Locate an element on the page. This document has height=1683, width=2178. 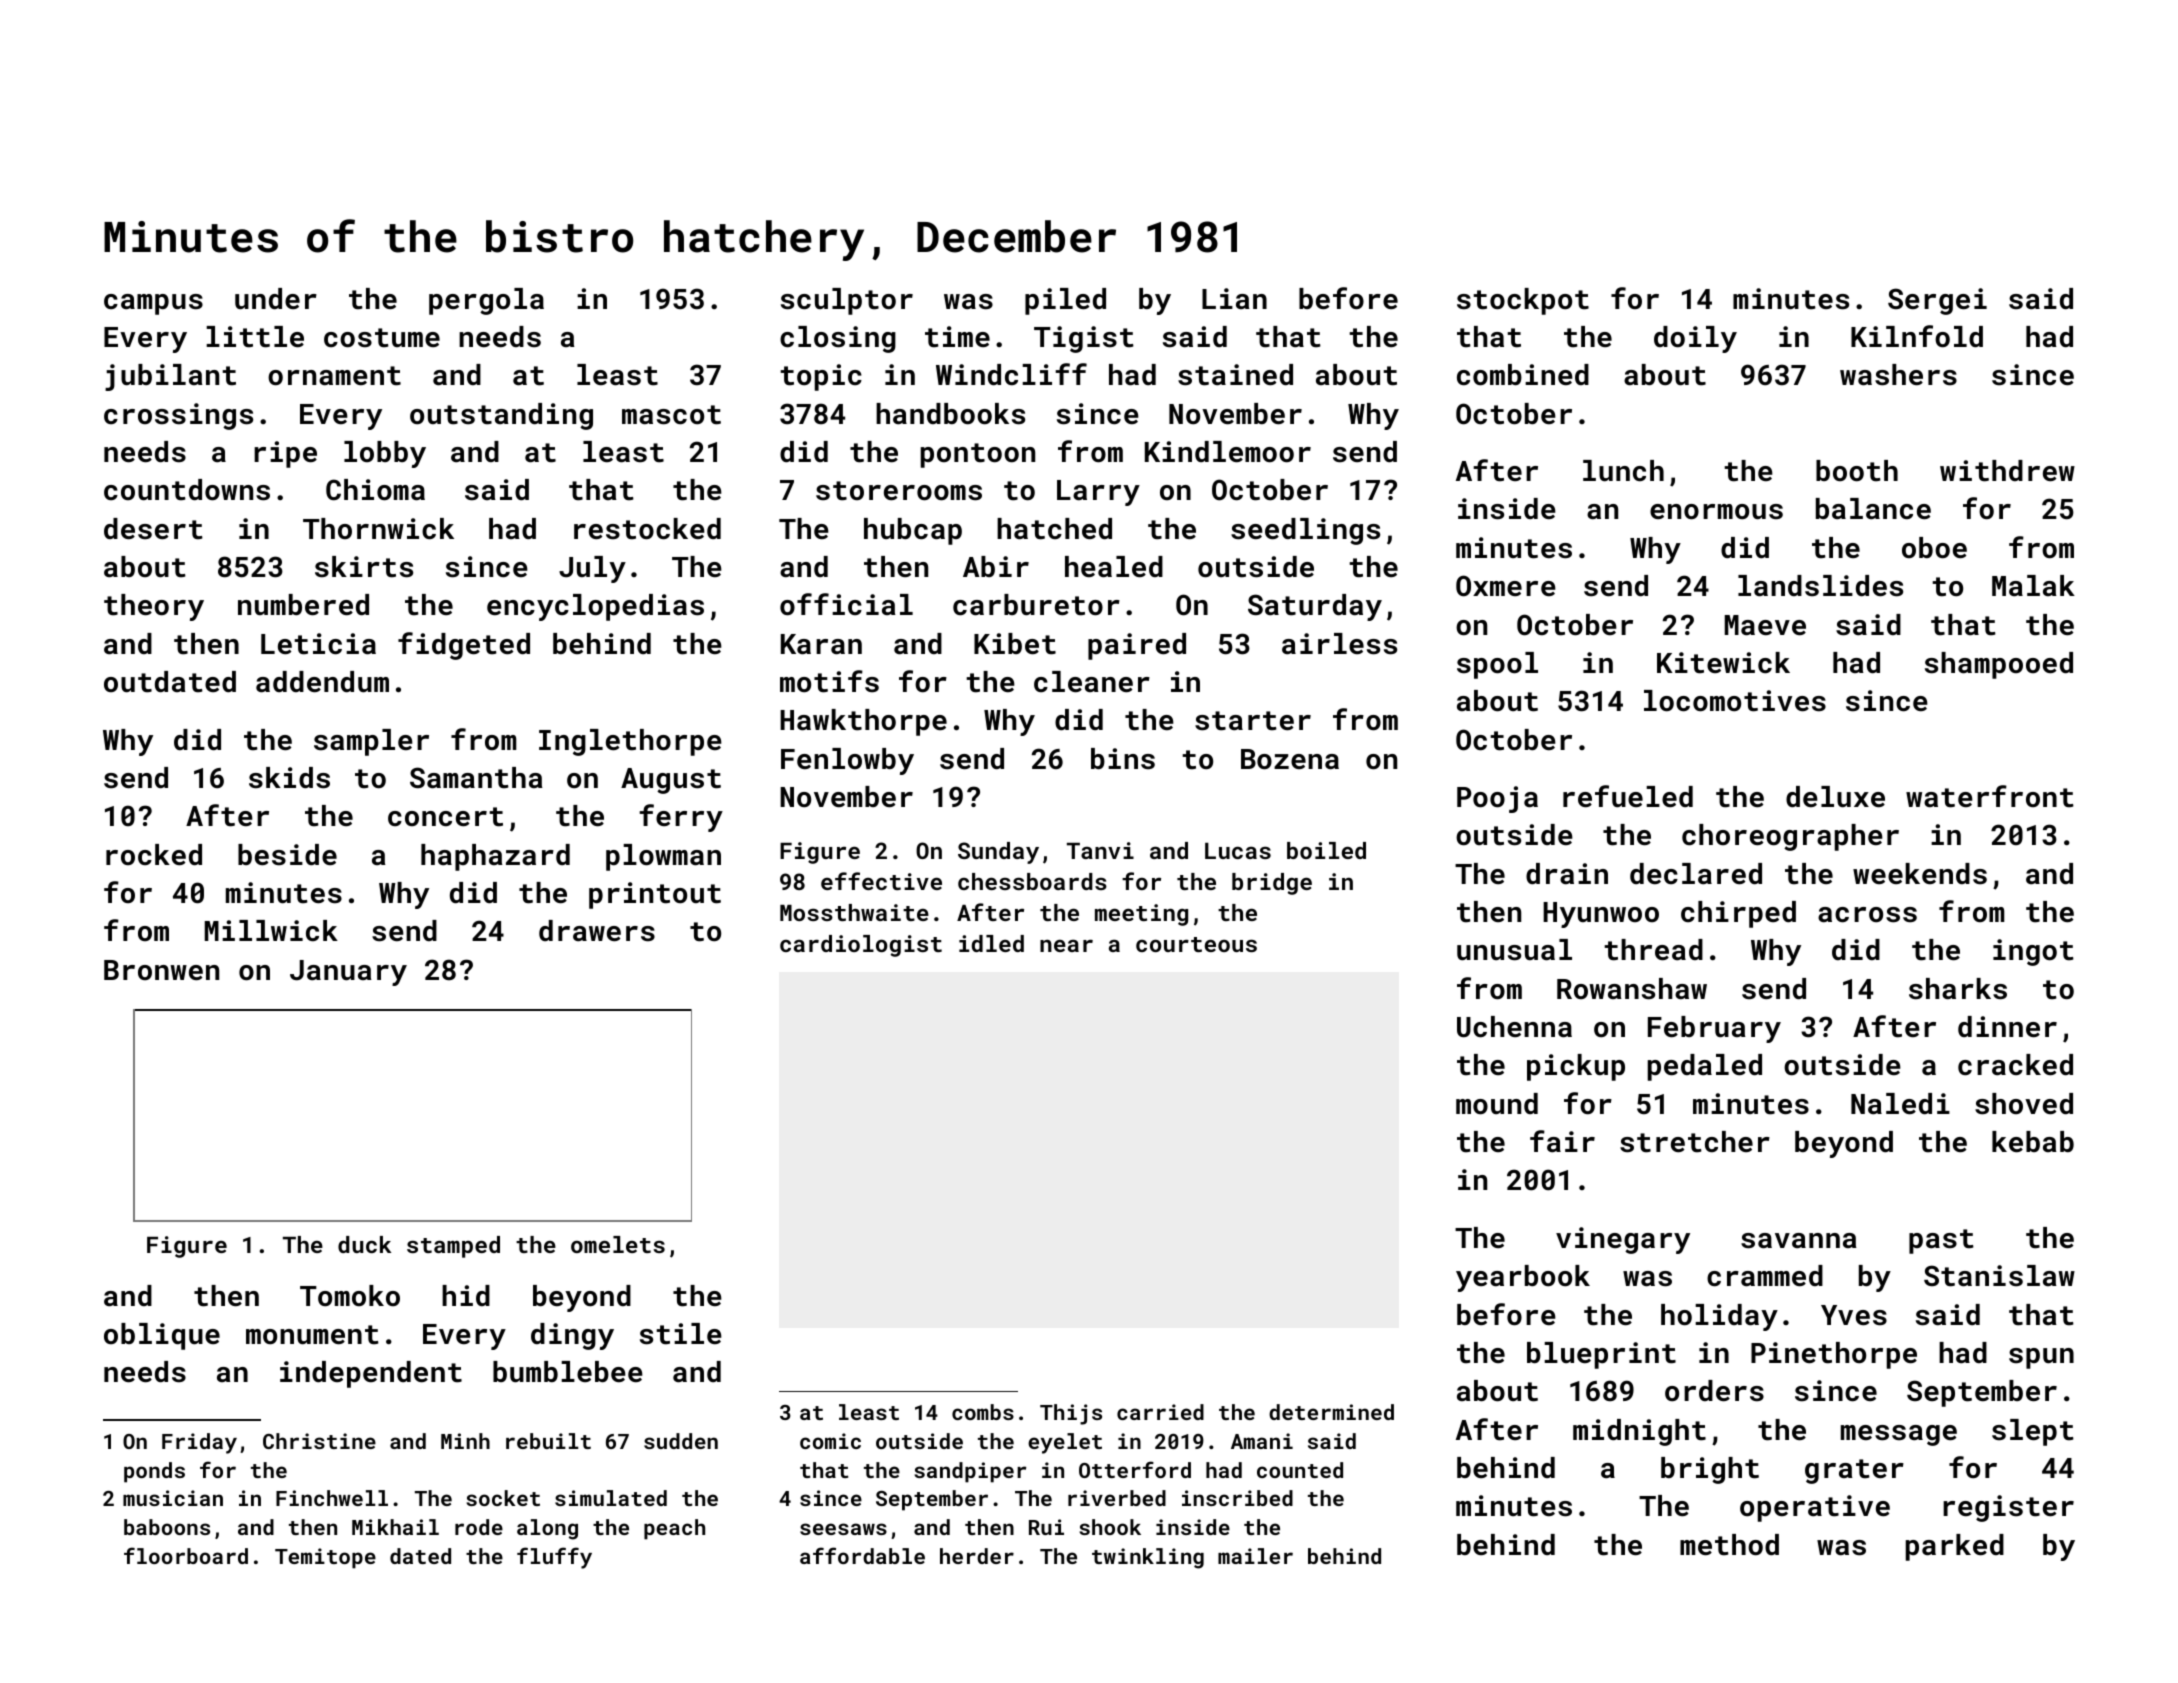
addendum is located at coordinates (322, 682).
